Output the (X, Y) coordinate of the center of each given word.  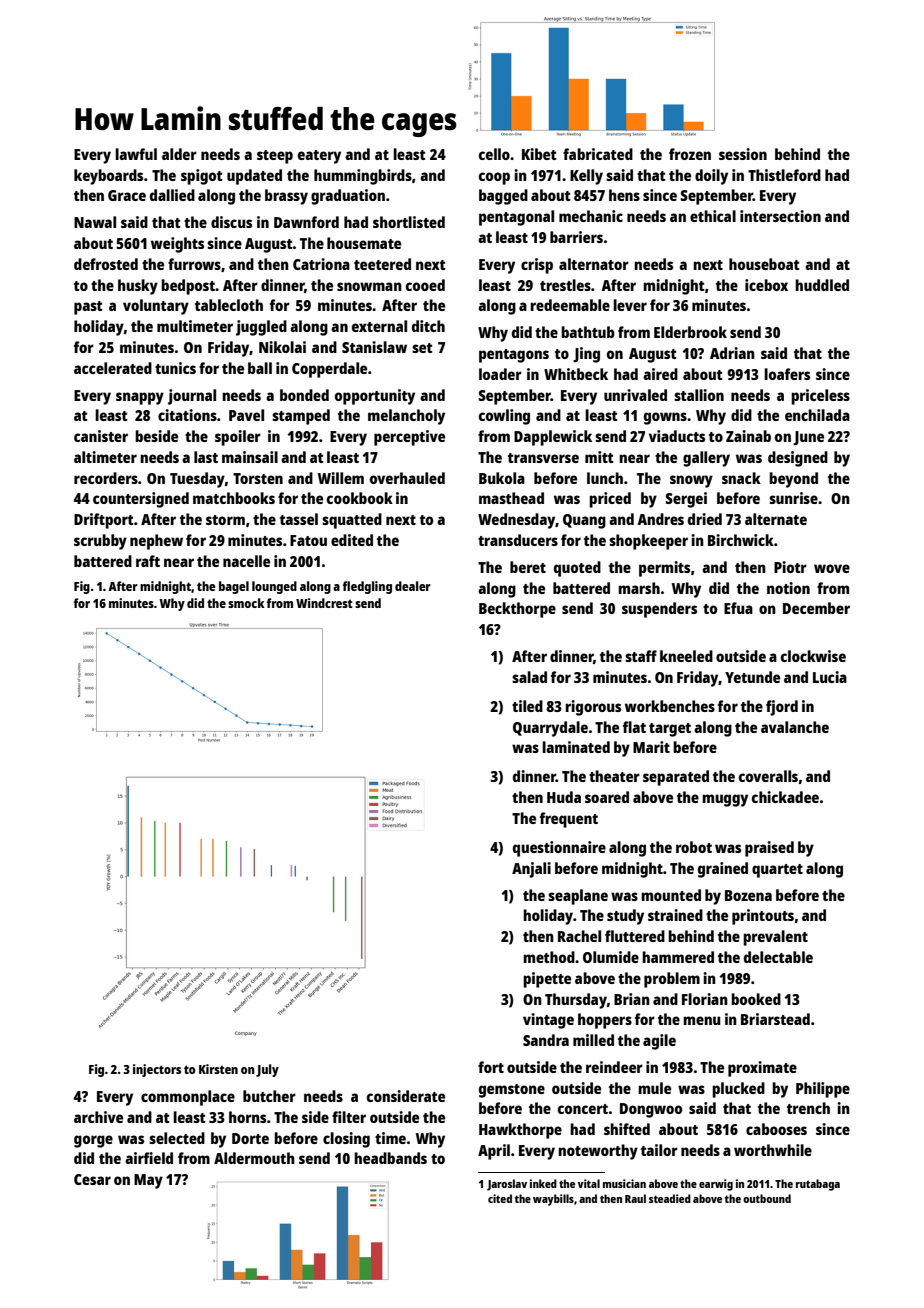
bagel (234, 587)
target (670, 730)
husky (138, 287)
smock (246, 603)
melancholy (406, 417)
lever (630, 305)
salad (529, 677)
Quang (584, 521)
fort (491, 1067)
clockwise (813, 656)
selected (177, 1138)
